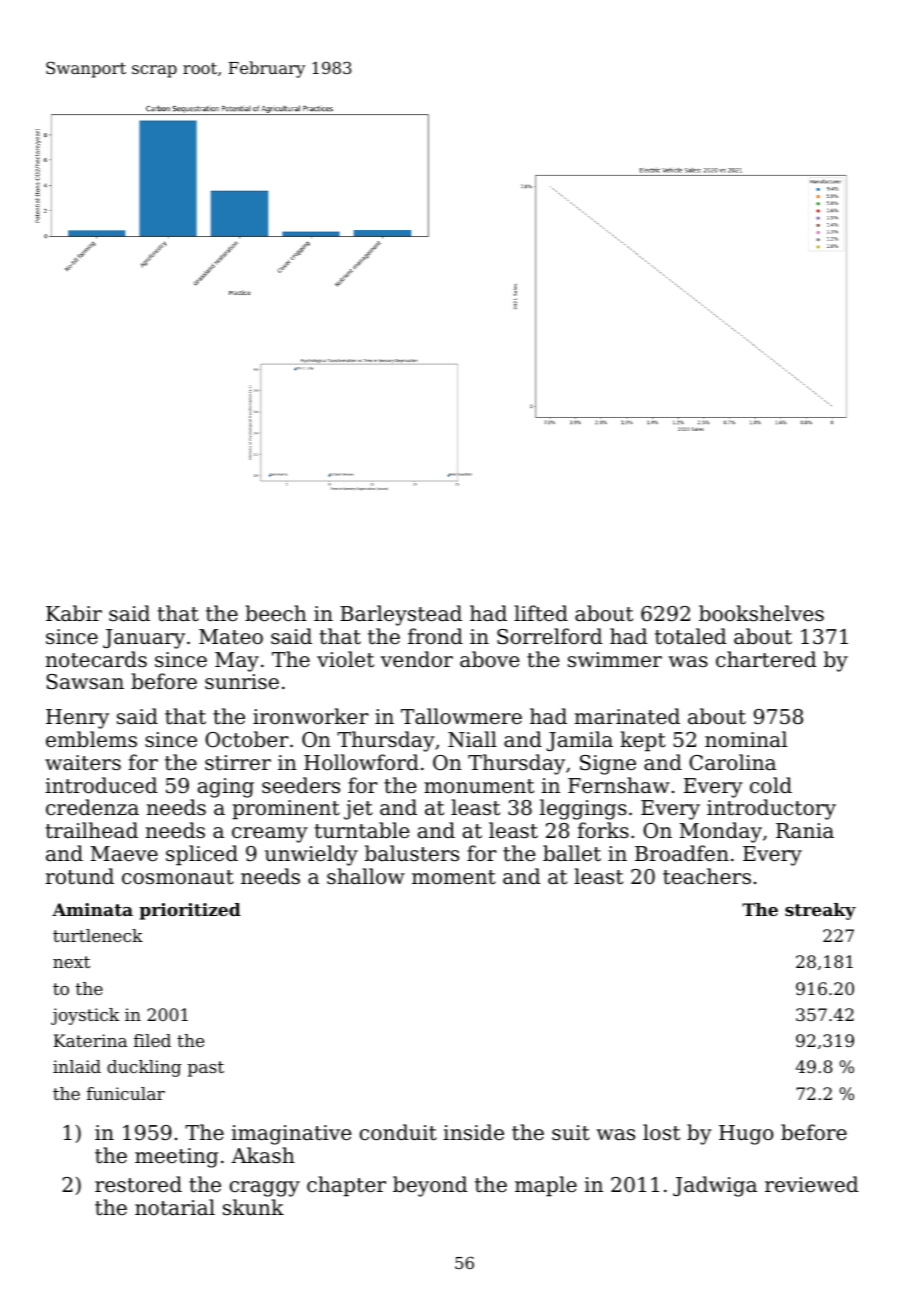  What do you see at coordinates (661, 1132) in the screenshot?
I see `lost` at bounding box center [661, 1132].
